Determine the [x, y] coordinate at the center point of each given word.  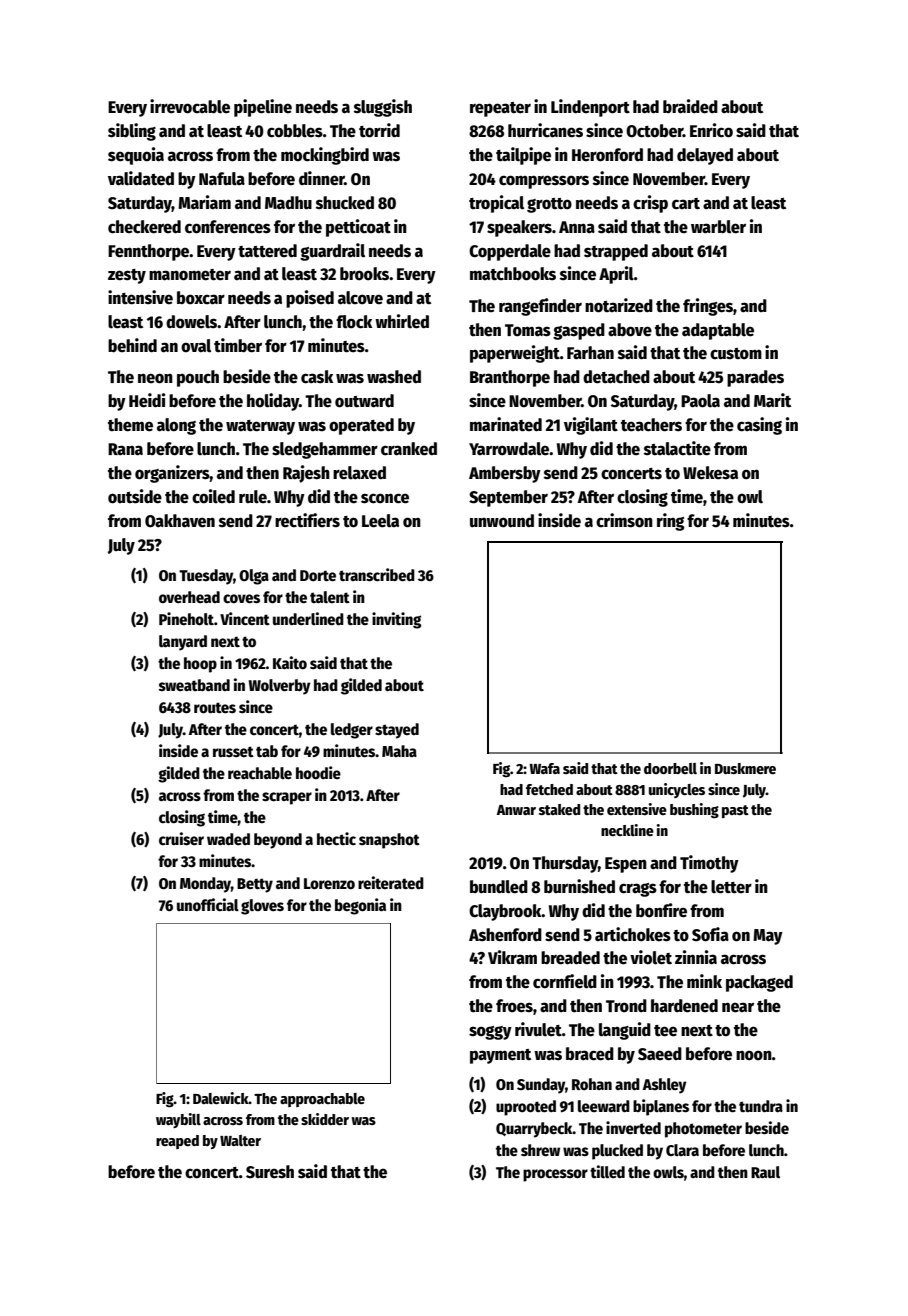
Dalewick [221, 1098]
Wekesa [710, 473]
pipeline [263, 108]
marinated [506, 424]
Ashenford [505, 935]
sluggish [383, 108]
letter [731, 887]
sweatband [194, 685]
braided [690, 106]
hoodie [318, 773]
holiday [273, 402]
